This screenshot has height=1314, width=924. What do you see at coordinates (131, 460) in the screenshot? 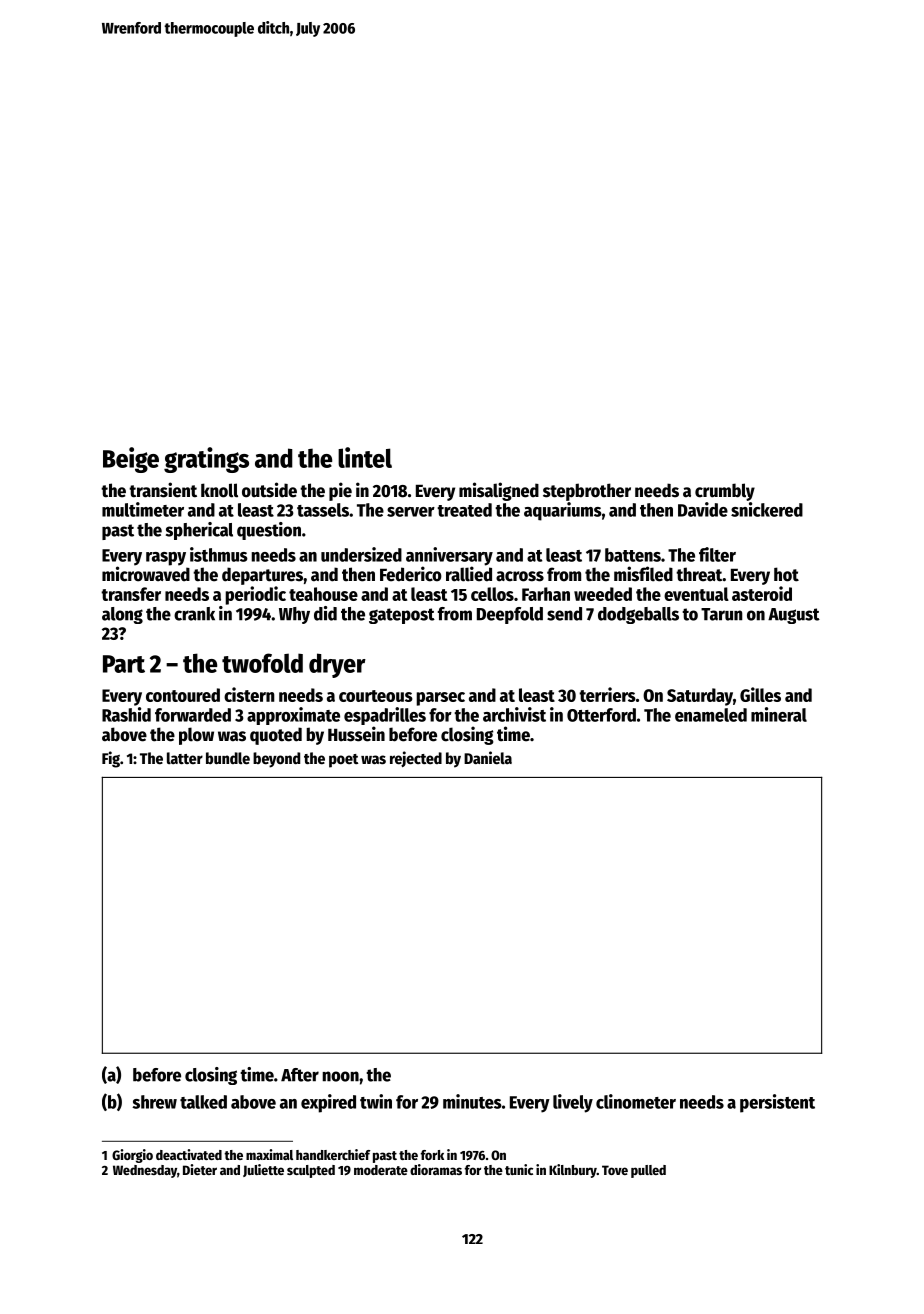
I see `Beige` at bounding box center [131, 460].
